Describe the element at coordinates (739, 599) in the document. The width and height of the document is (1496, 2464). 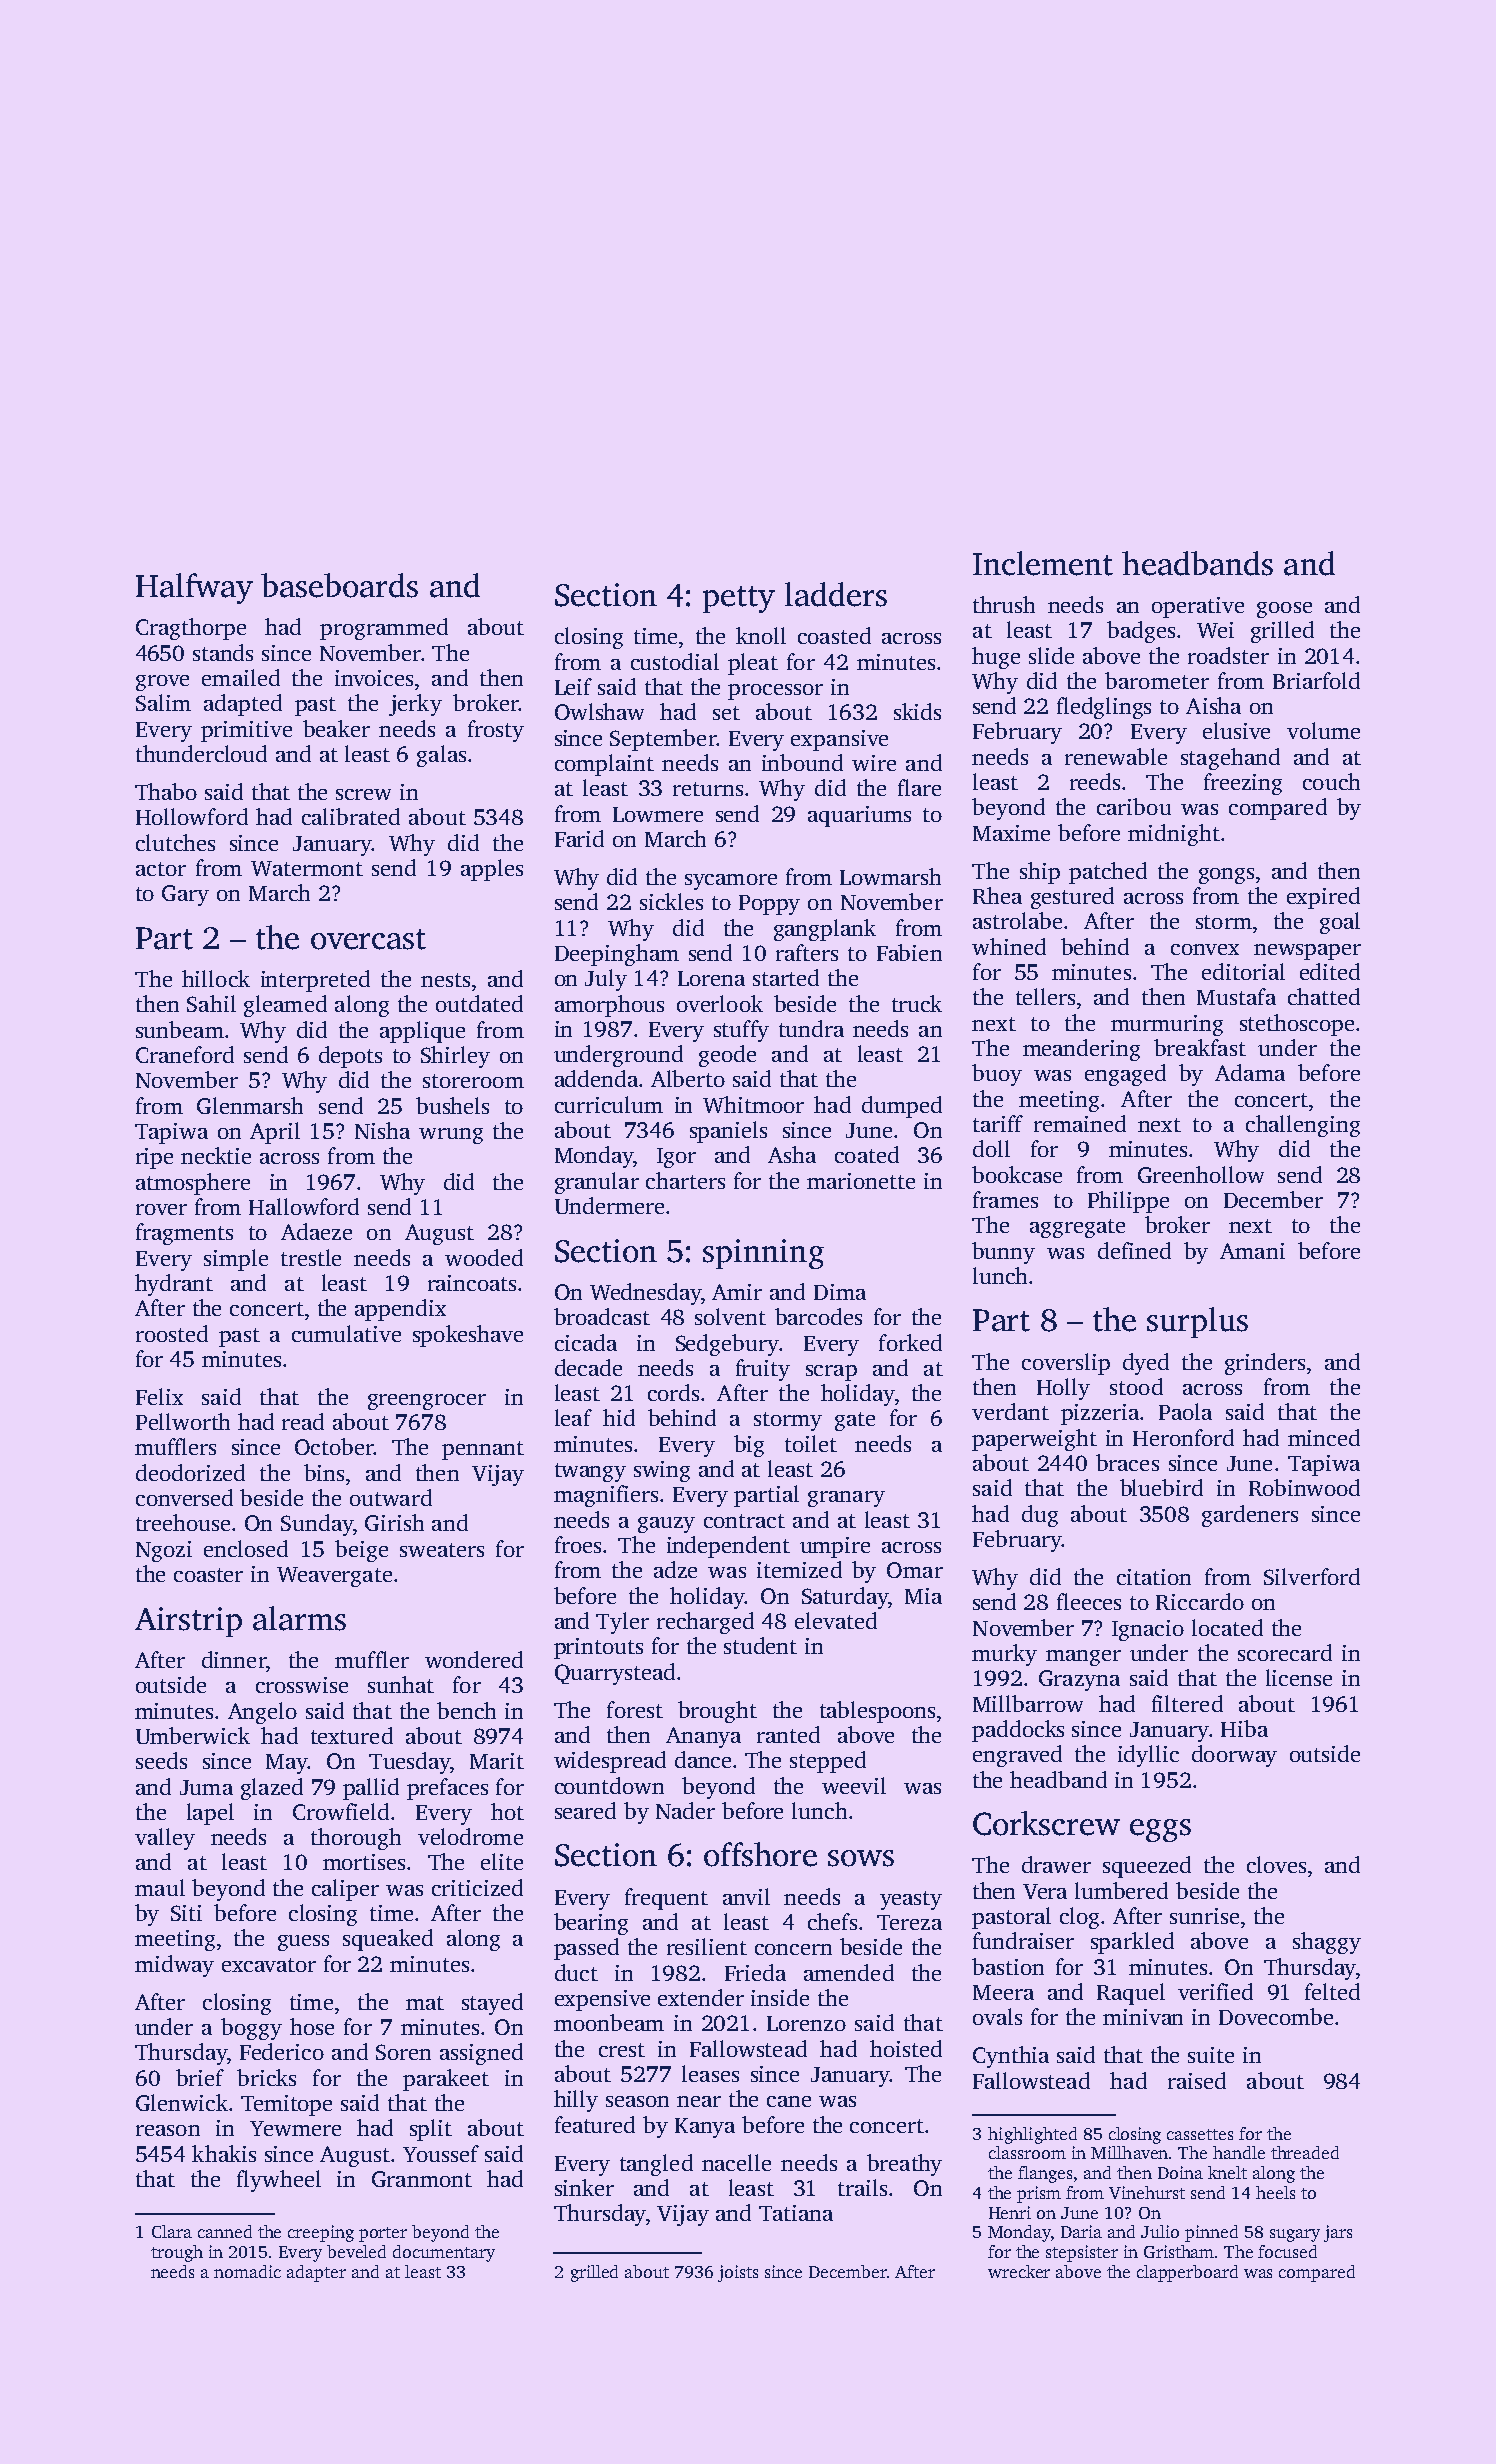
I see `petty` at that location.
